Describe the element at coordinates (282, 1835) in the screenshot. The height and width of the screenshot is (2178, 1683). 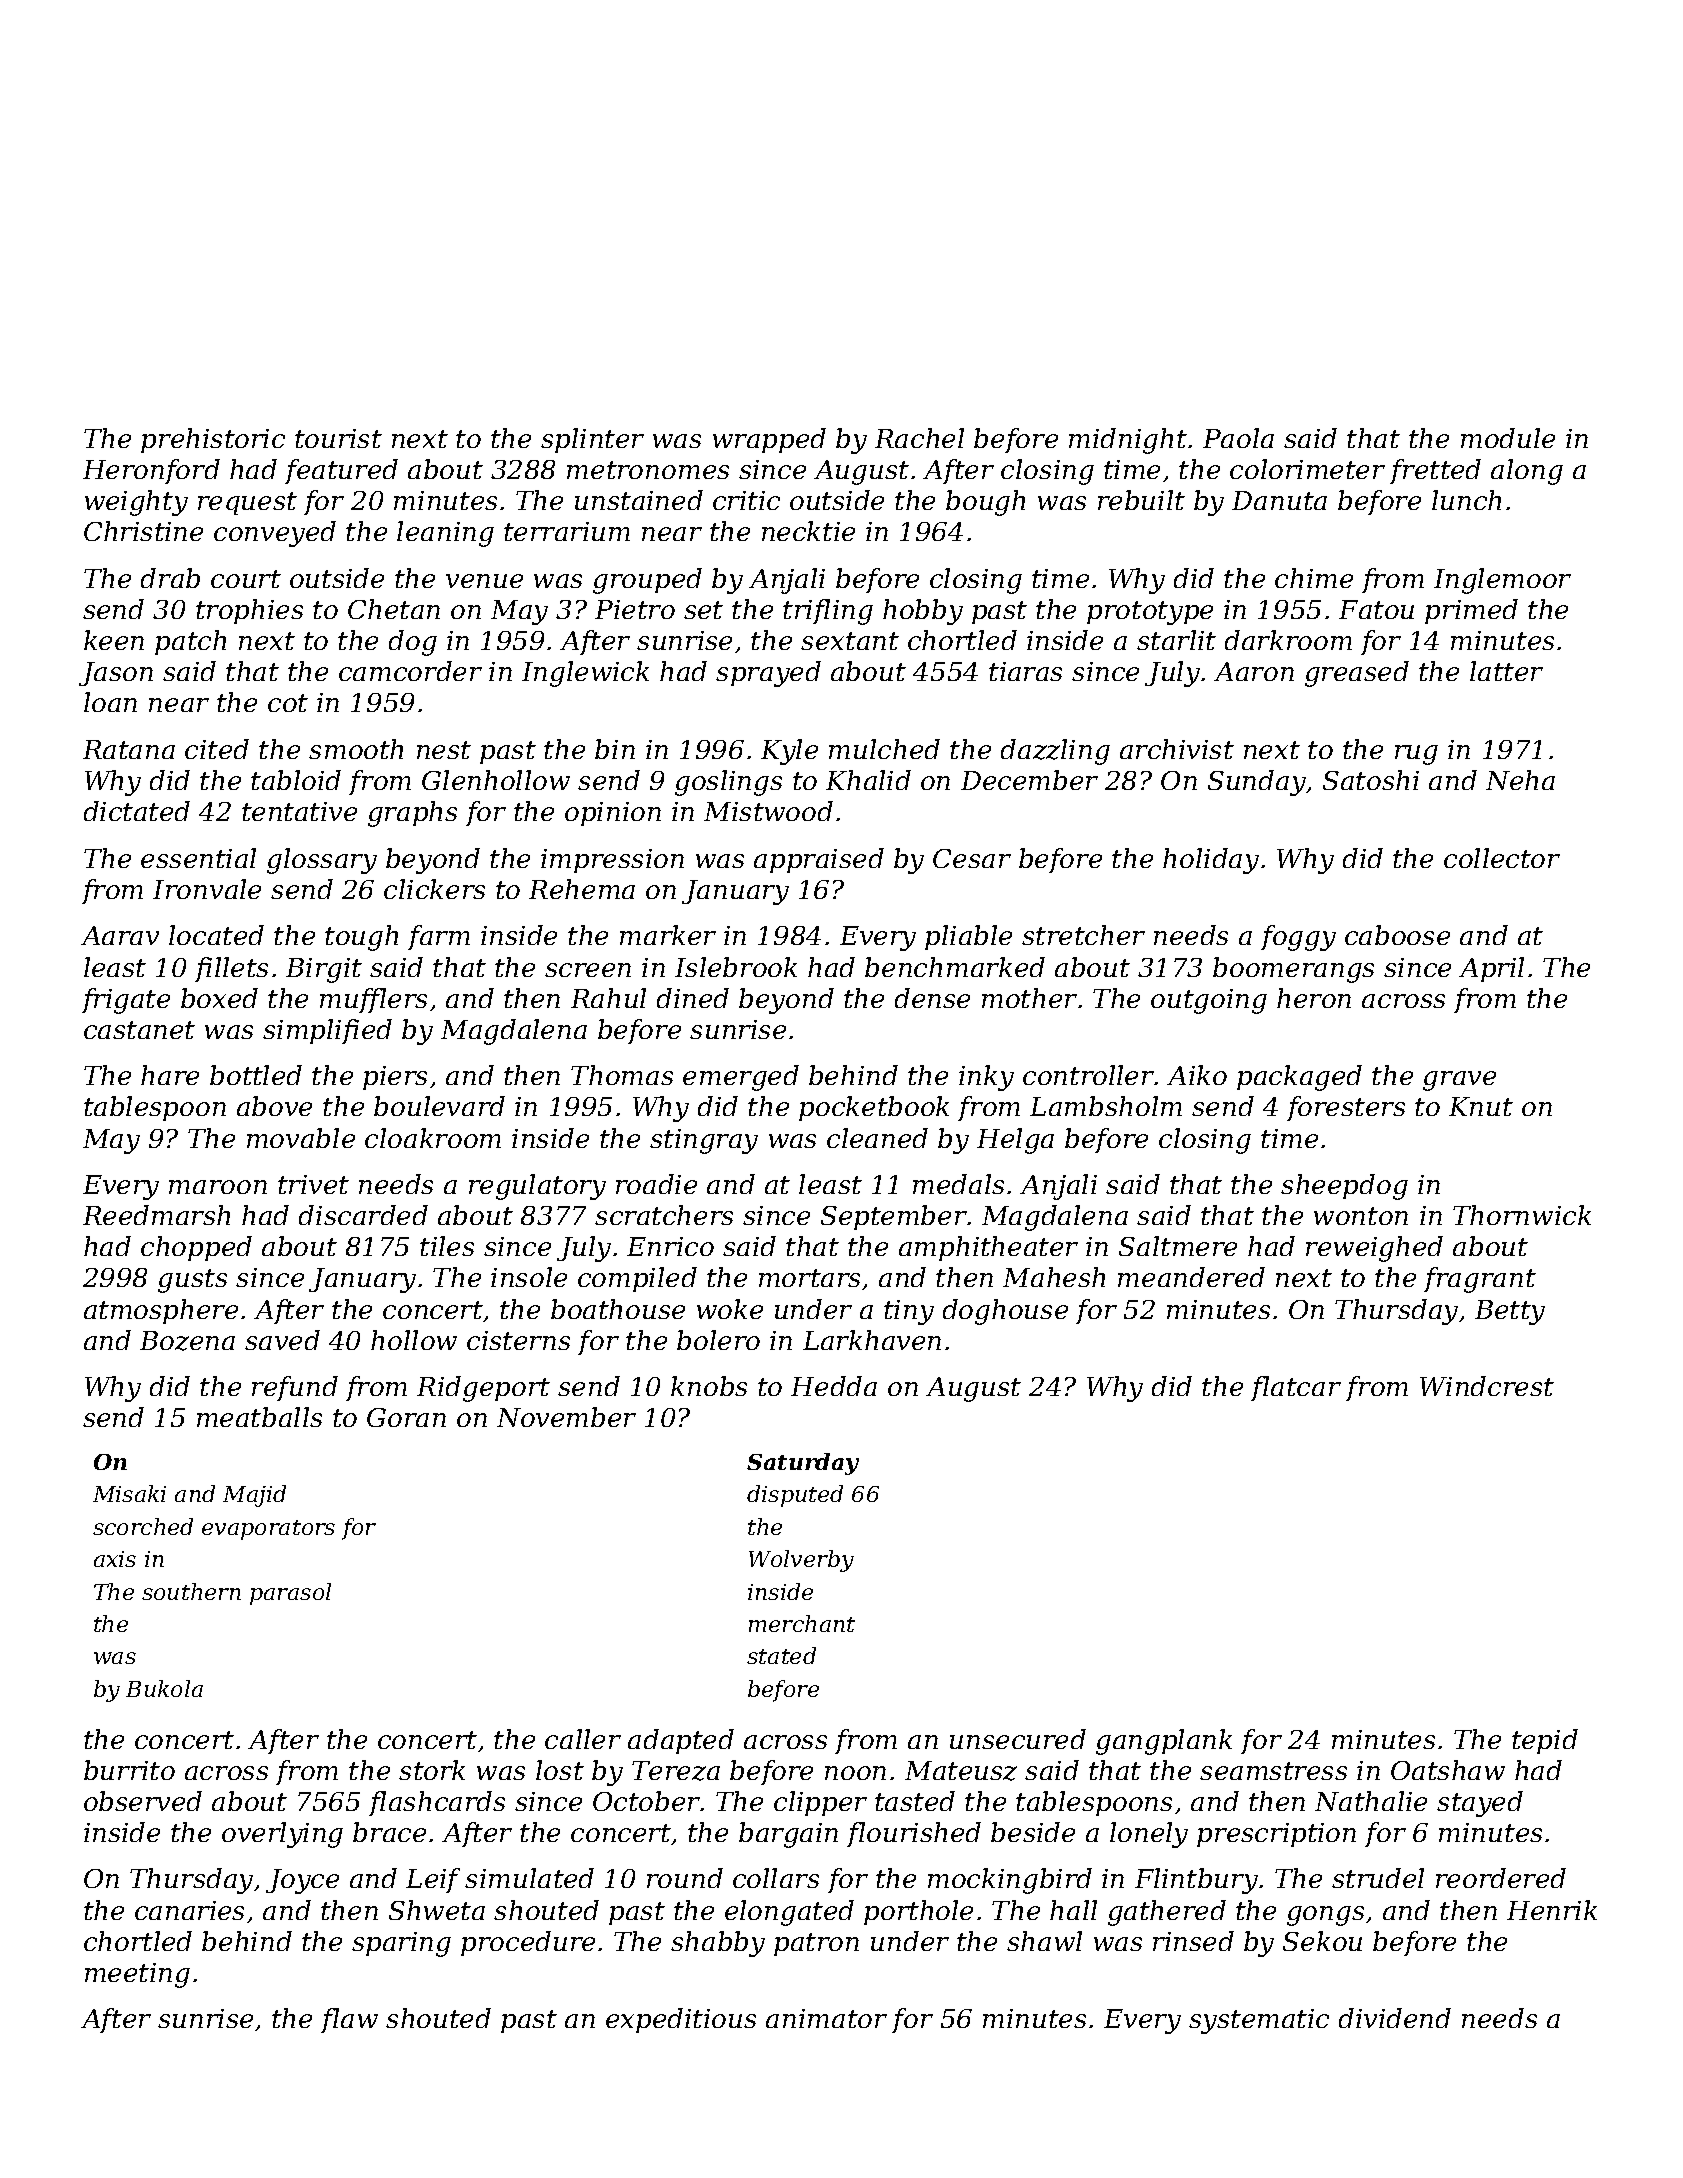
I see `overlying` at that location.
